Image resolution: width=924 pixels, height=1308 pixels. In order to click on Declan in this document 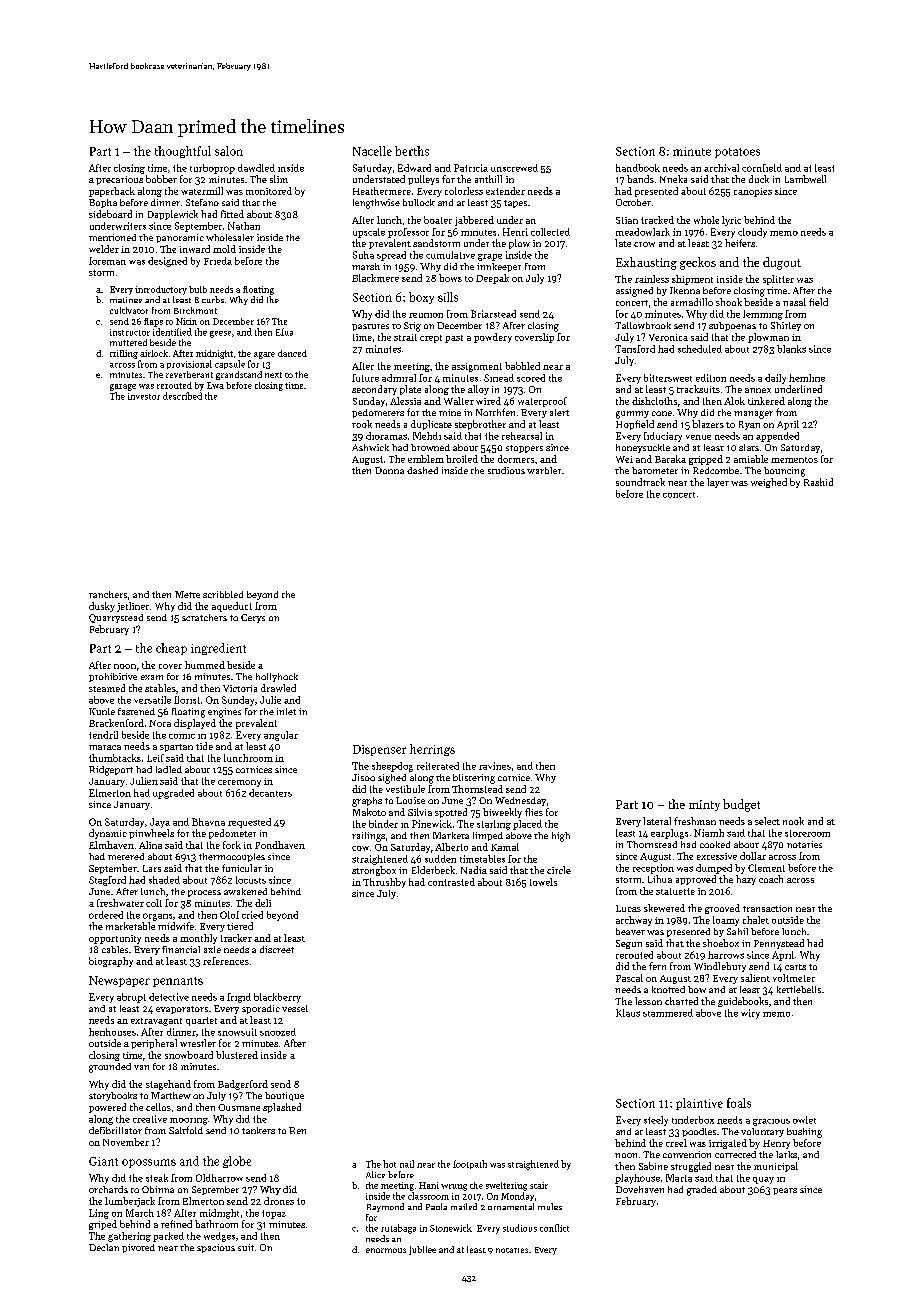, I will do `click(104, 1247)`.
